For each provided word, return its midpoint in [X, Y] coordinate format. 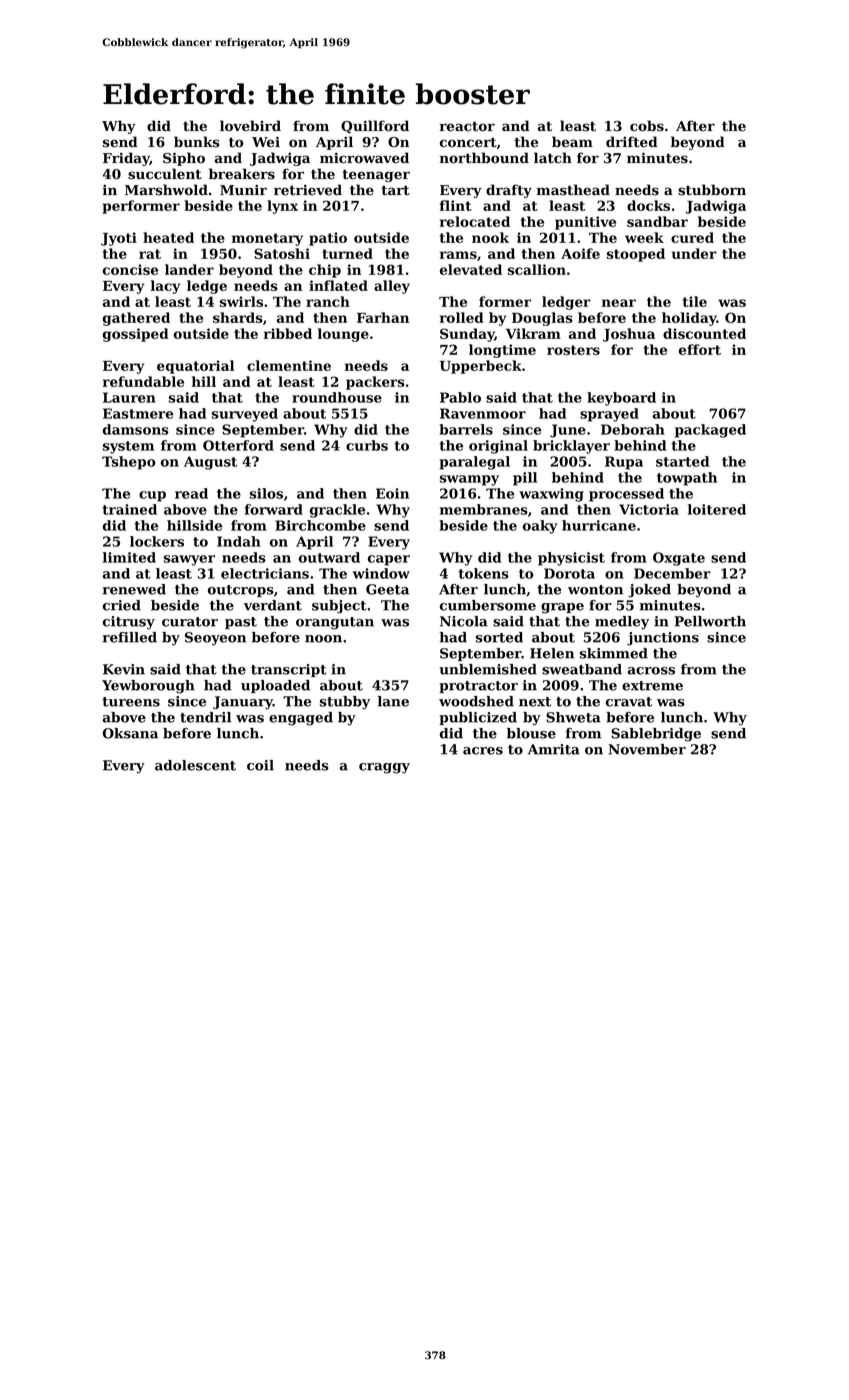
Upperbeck [481, 367]
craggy [384, 768]
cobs [647, 126]
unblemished [488, 669]
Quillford [375, 127]
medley [622, 623]
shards [238, 317]
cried [122, 605]
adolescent [195, 765]
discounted [704, 333]
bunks [197, 142]
